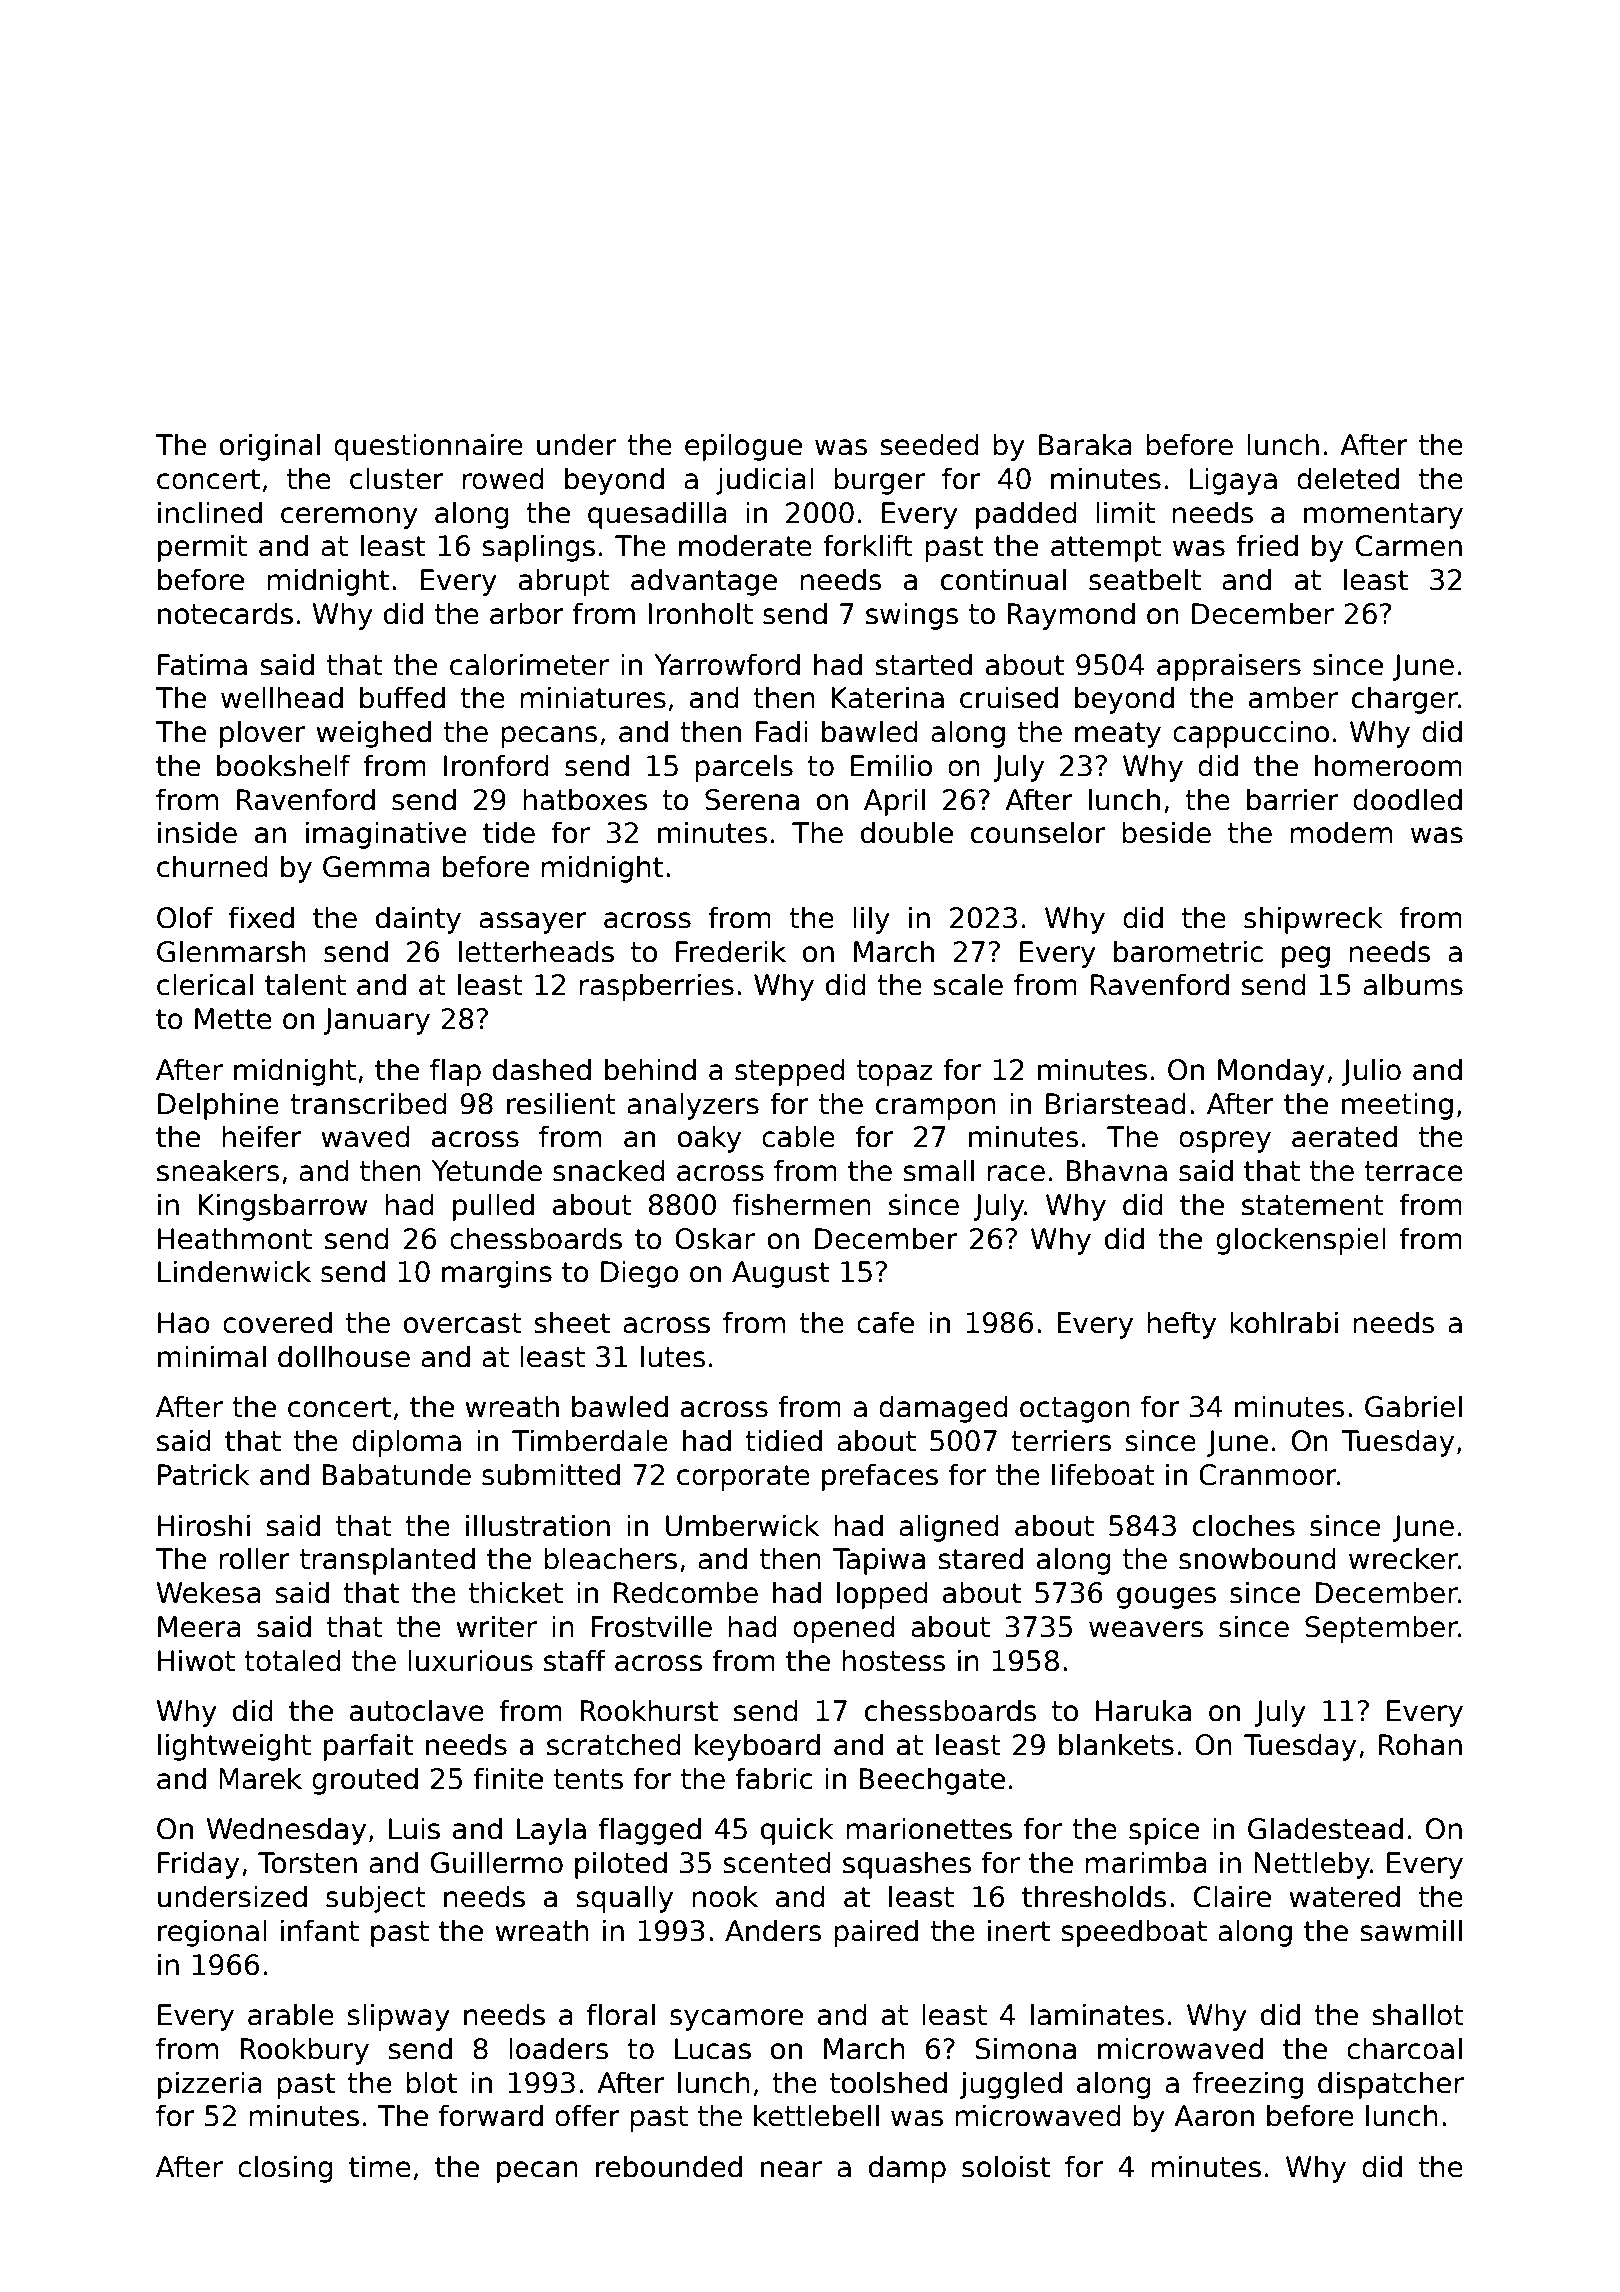  Describe the element at coordinates (887, 697) in the screenshot. I see `Katerina` at that location.
